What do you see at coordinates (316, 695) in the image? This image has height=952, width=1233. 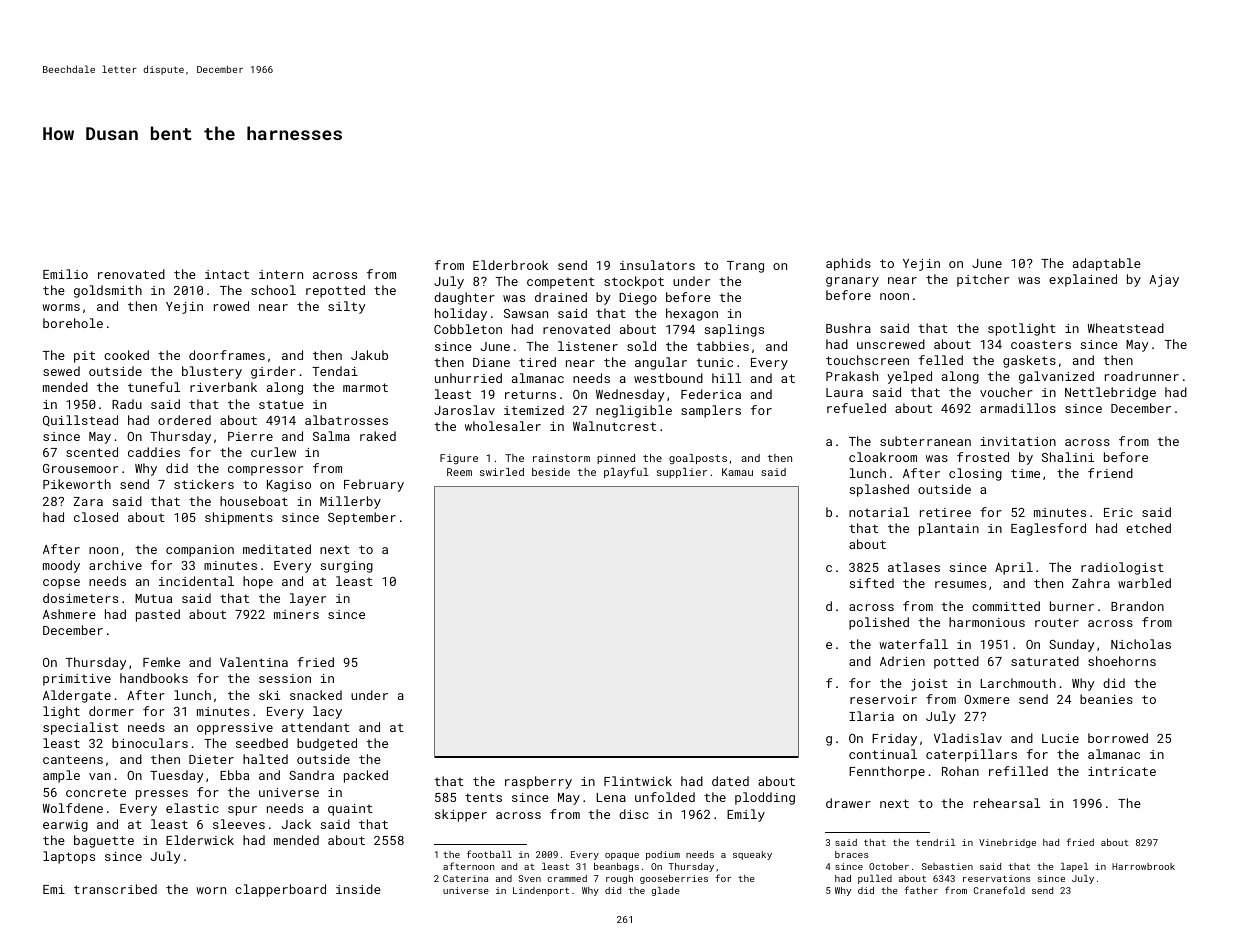 I see `snacked` at bounding box center [316, 695].
